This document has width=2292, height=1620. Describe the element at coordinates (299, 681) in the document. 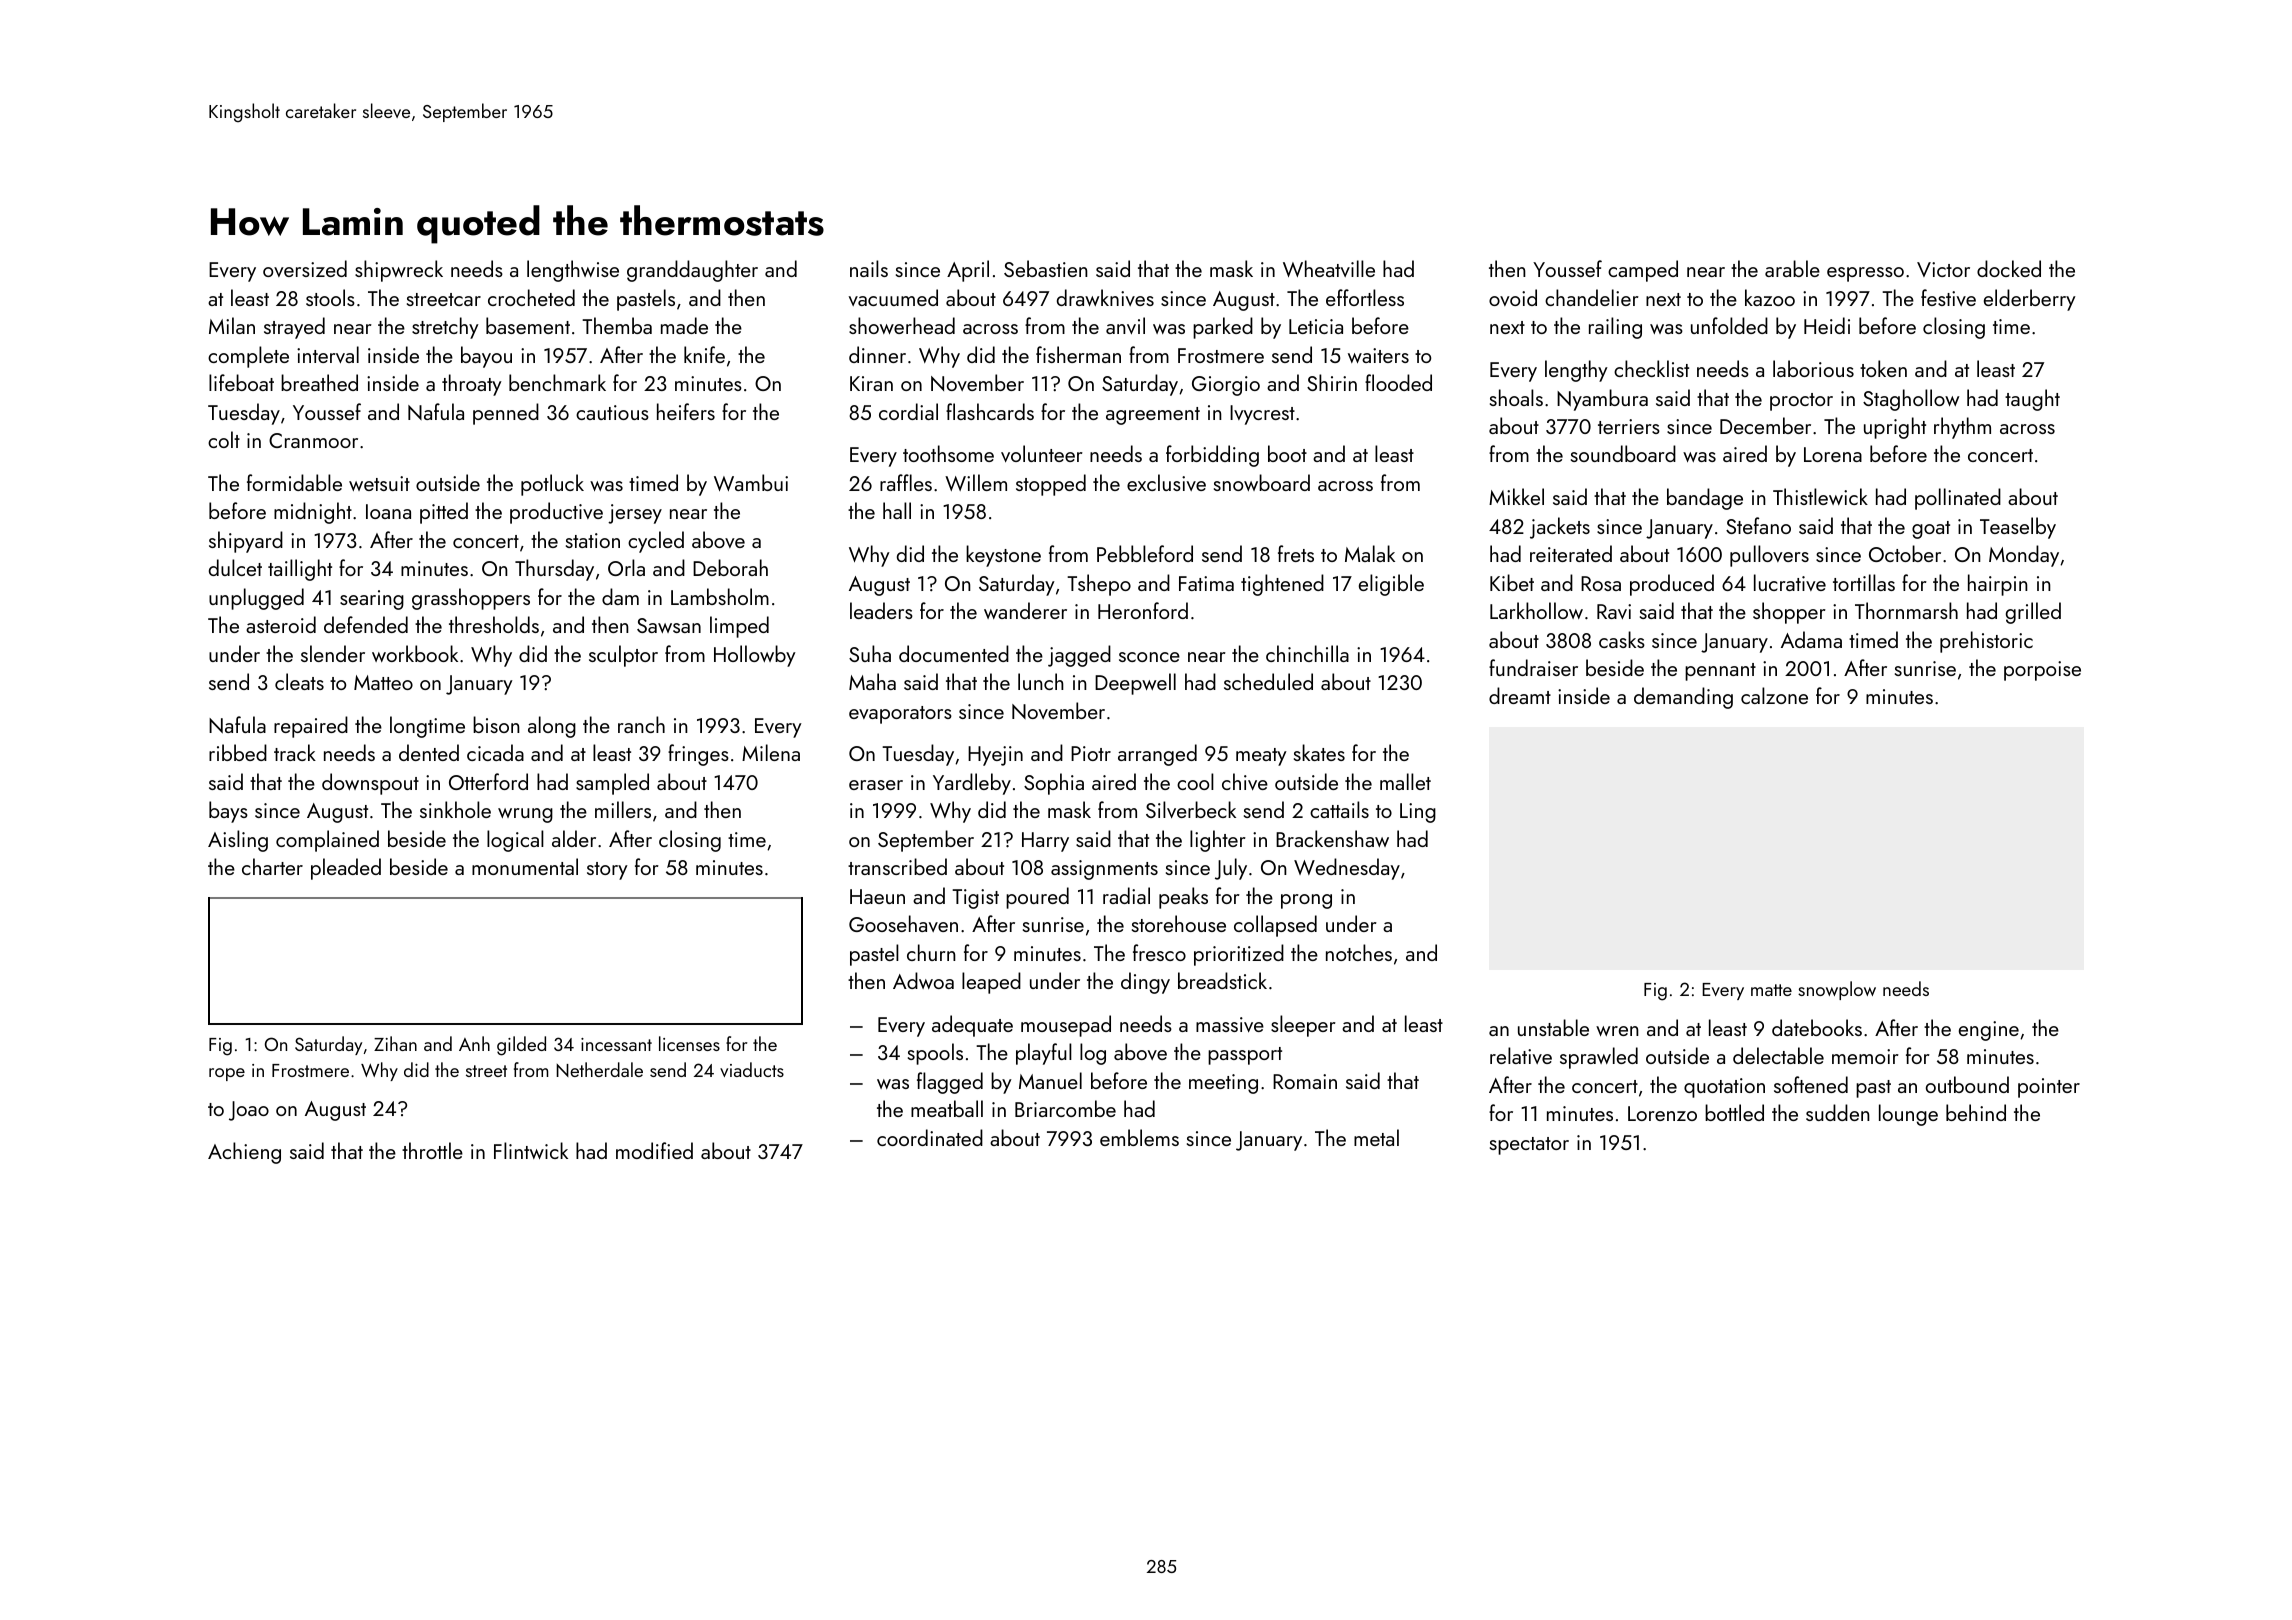

I see `cleats` at that location.
